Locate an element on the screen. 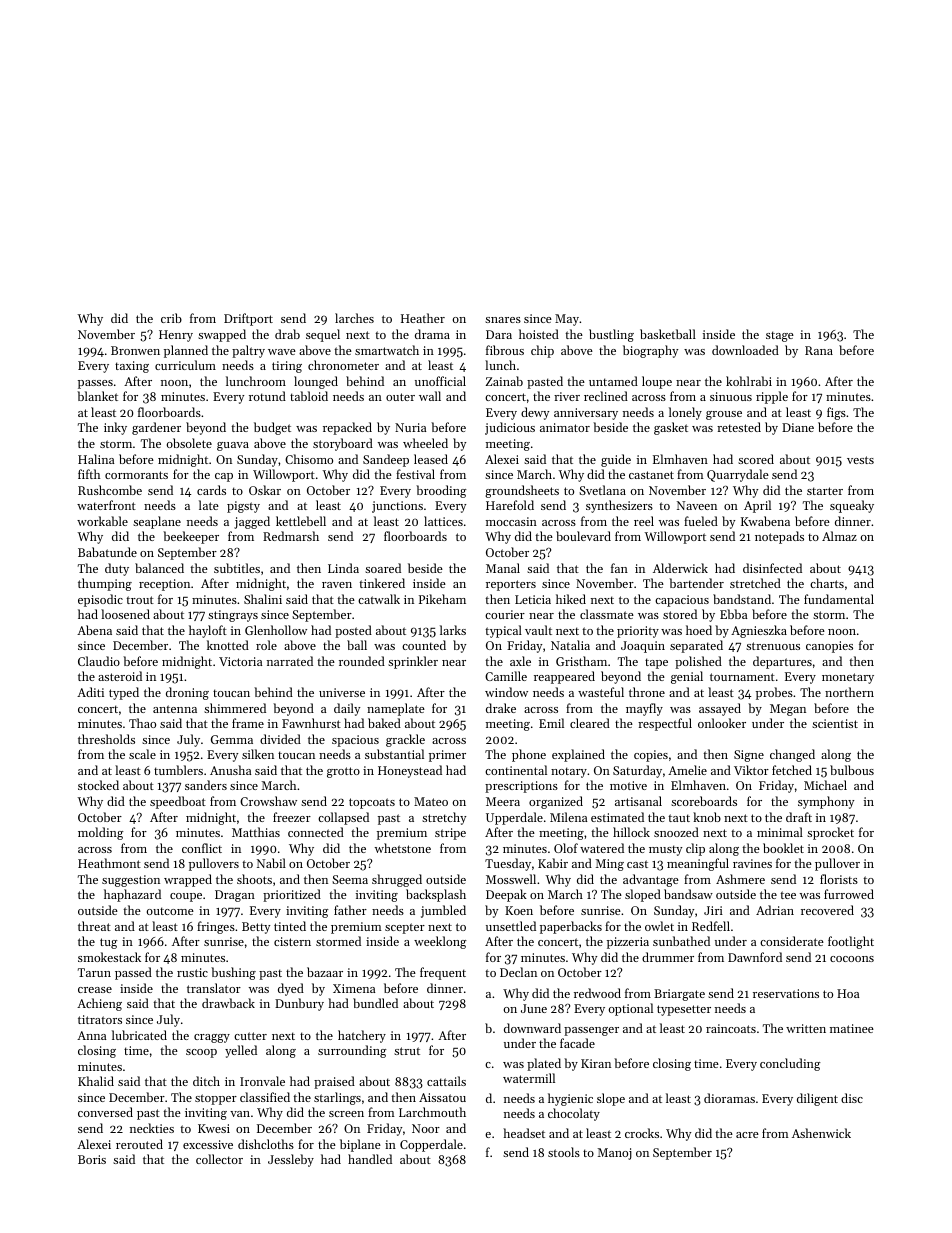 The image size is (952, 1233). stools is located at coordinates (564, 1152).
